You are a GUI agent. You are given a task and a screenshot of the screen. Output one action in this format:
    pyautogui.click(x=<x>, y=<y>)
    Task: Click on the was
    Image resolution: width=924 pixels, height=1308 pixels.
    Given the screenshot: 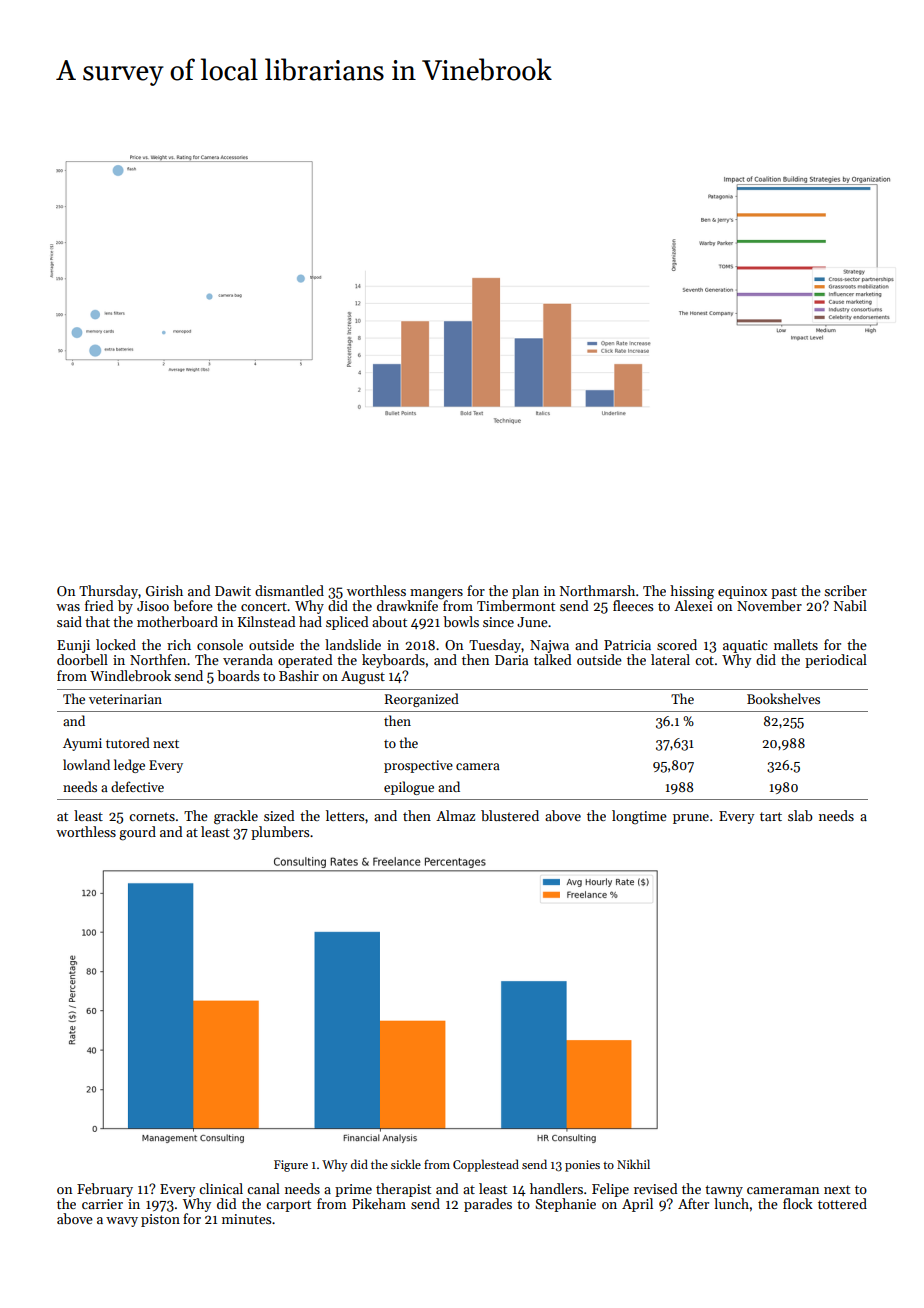 What is the action you would take?
    pyautogui.click(x=68, y=607)
